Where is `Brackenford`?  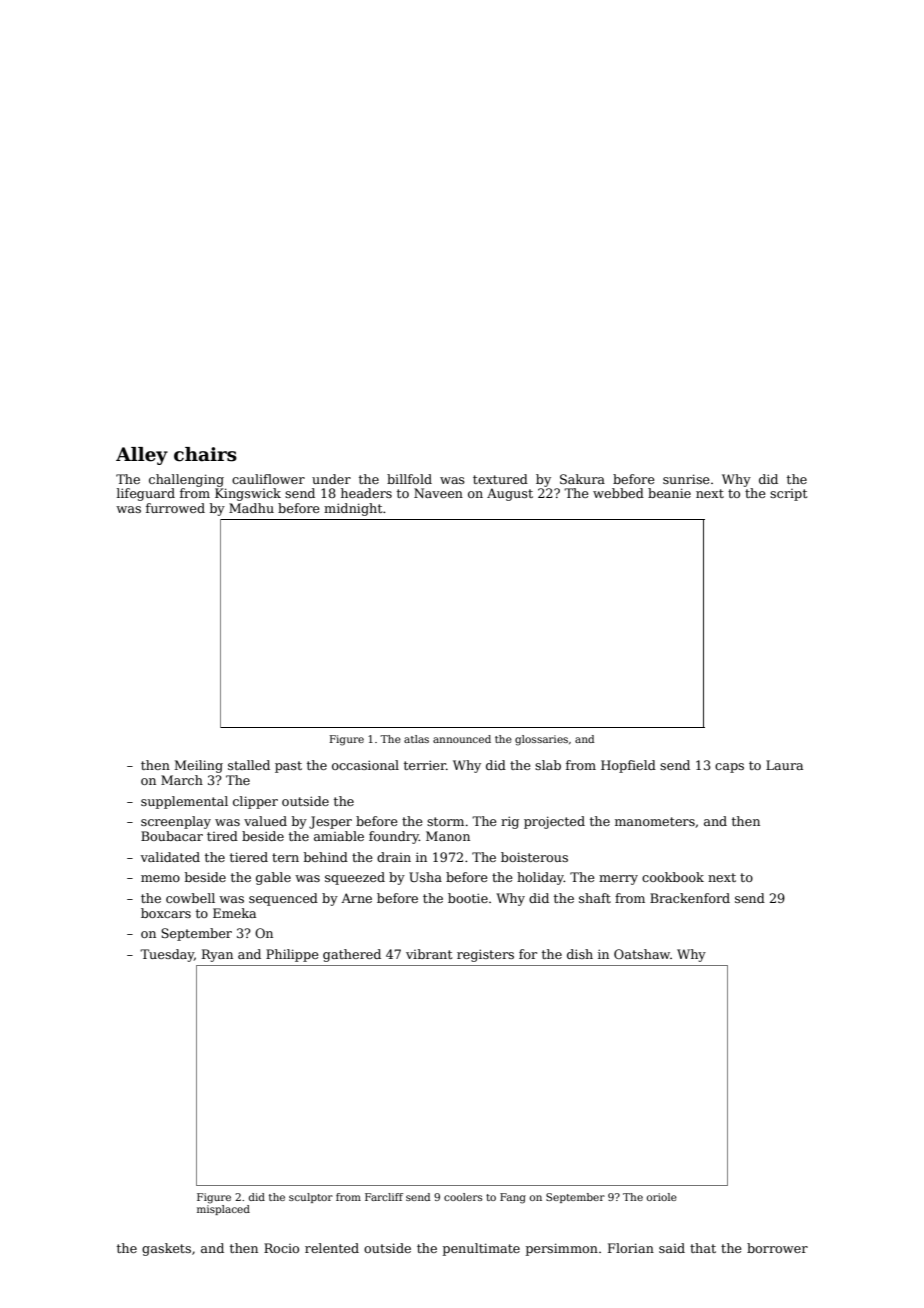
Brackenford is located at coordinates (690, 898).
